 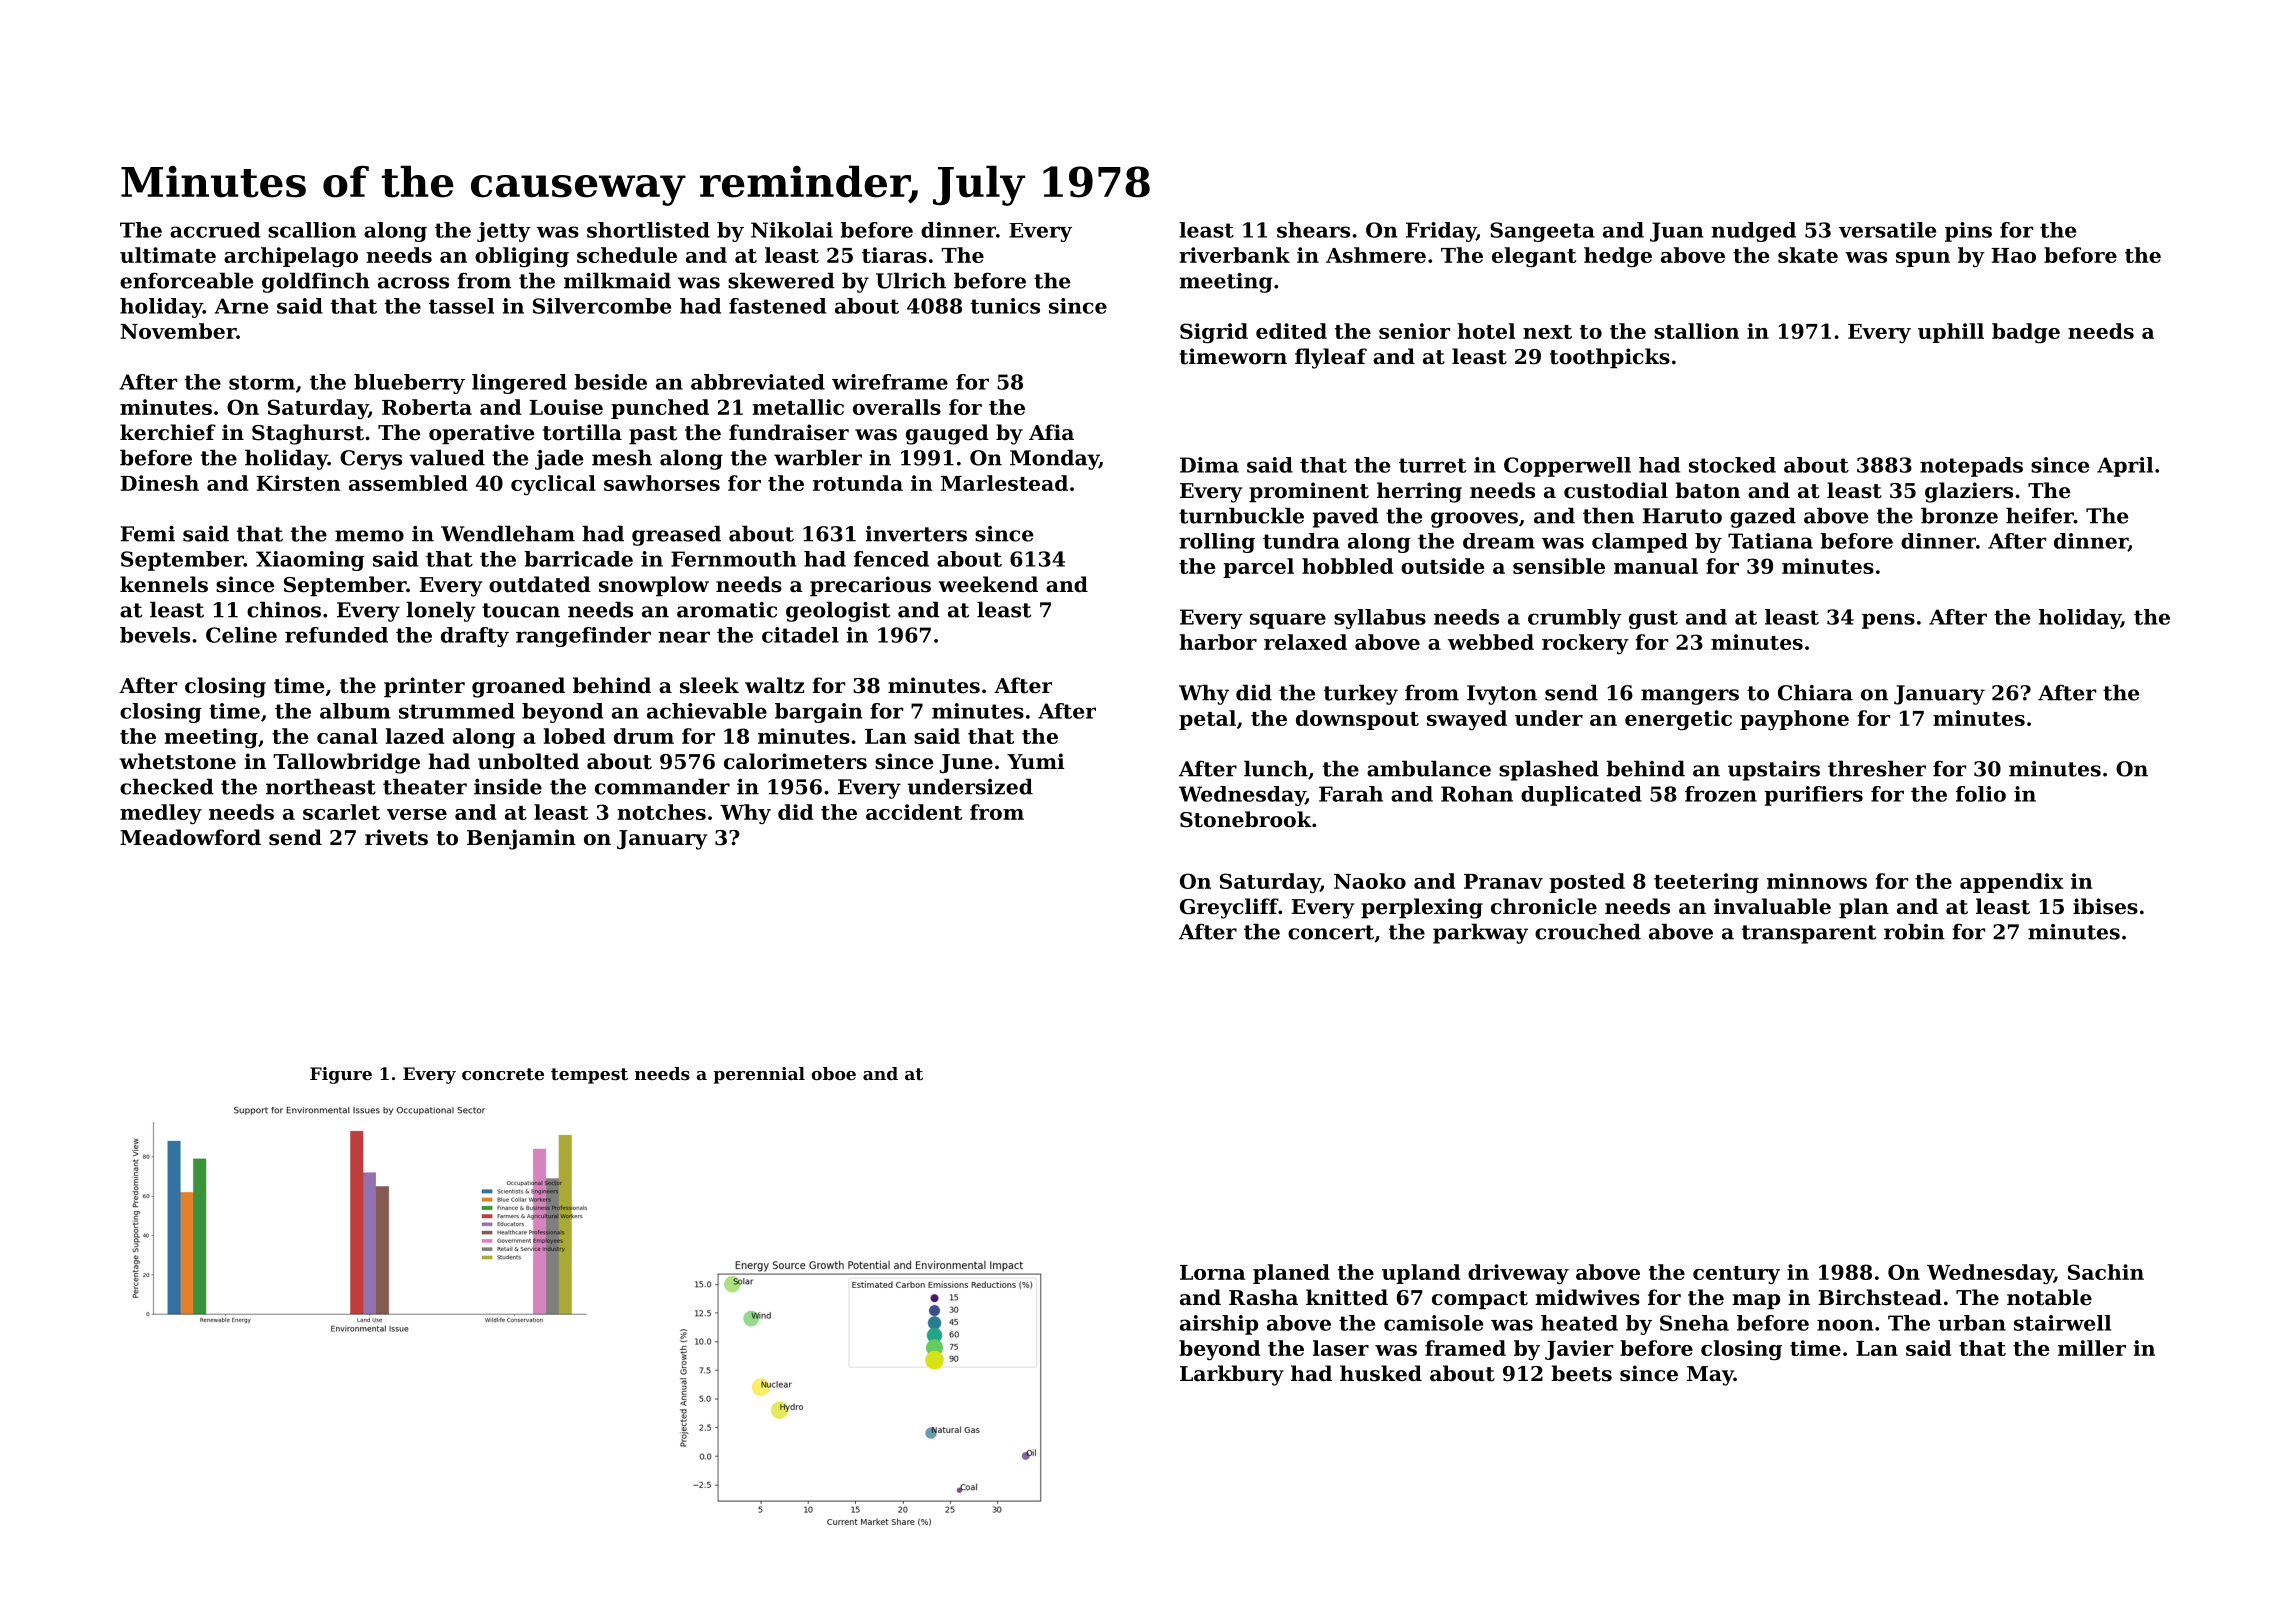 I want to click on Ulrich, so click(x=911, y=280).
